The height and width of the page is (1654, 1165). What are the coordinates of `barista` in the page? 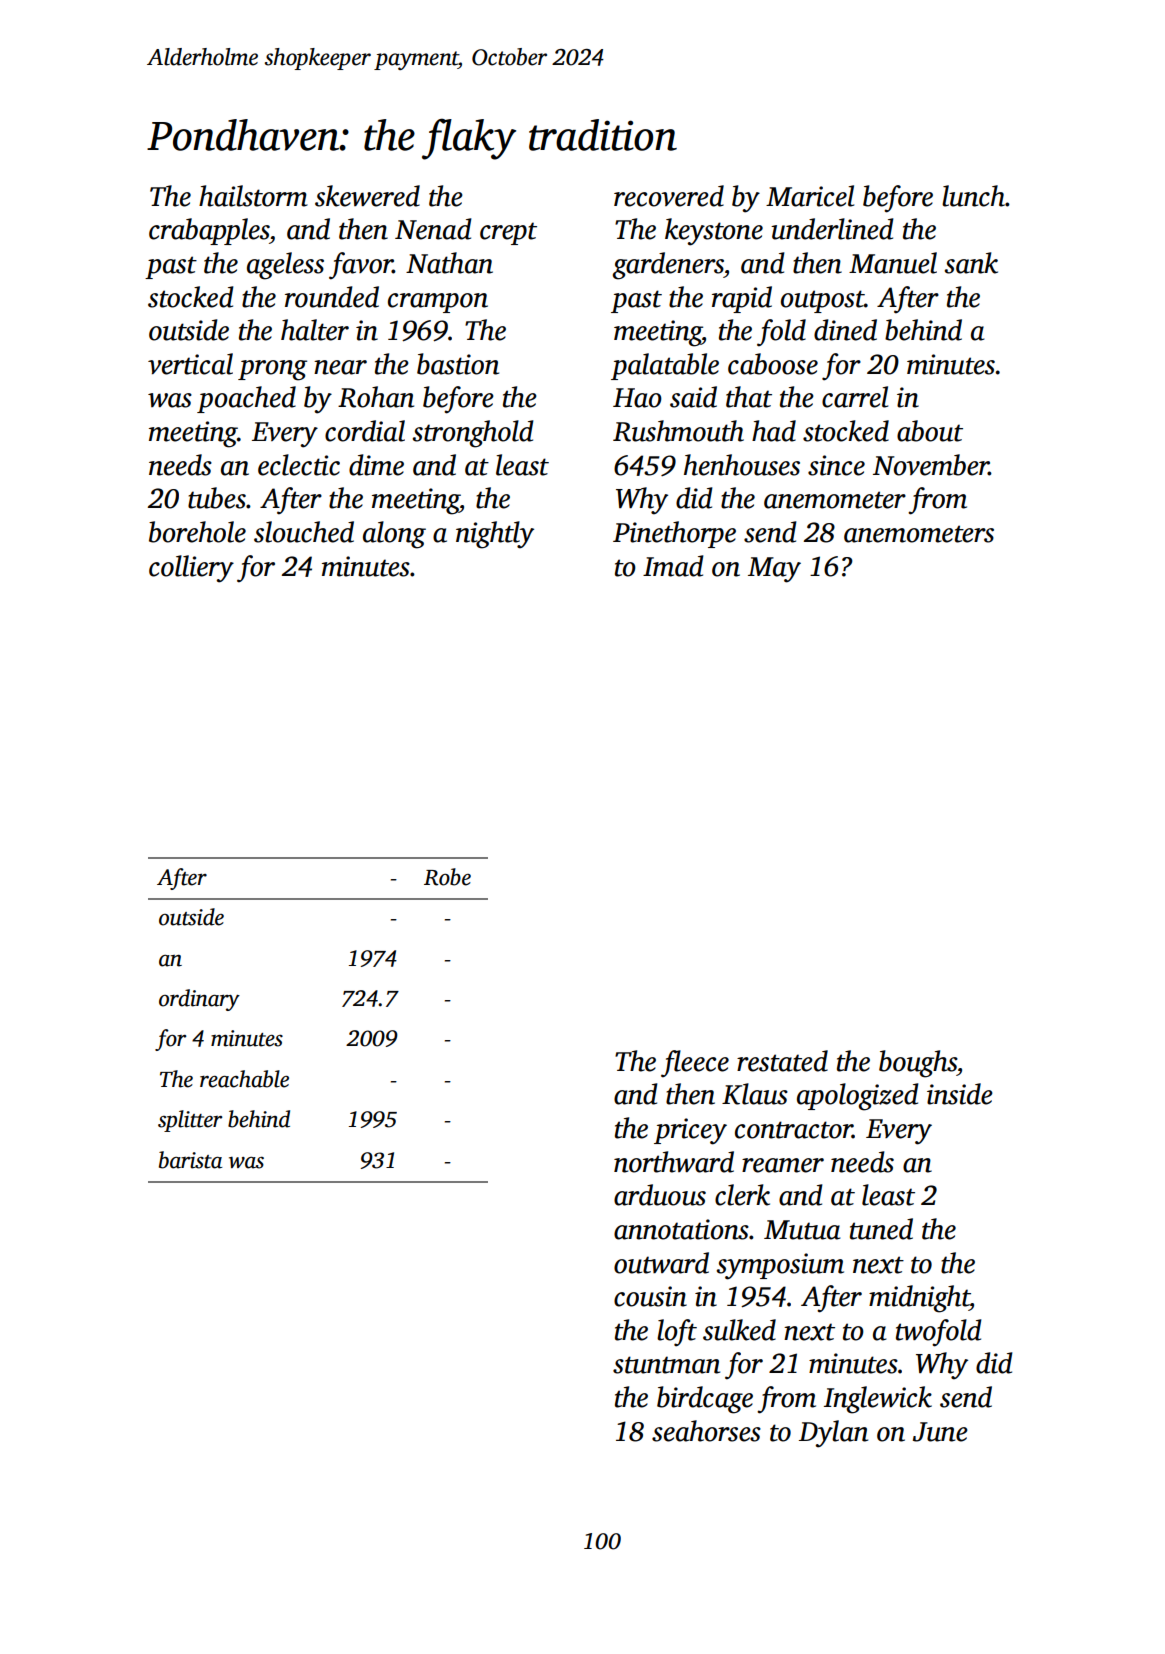 It's located at (190, 1160).
